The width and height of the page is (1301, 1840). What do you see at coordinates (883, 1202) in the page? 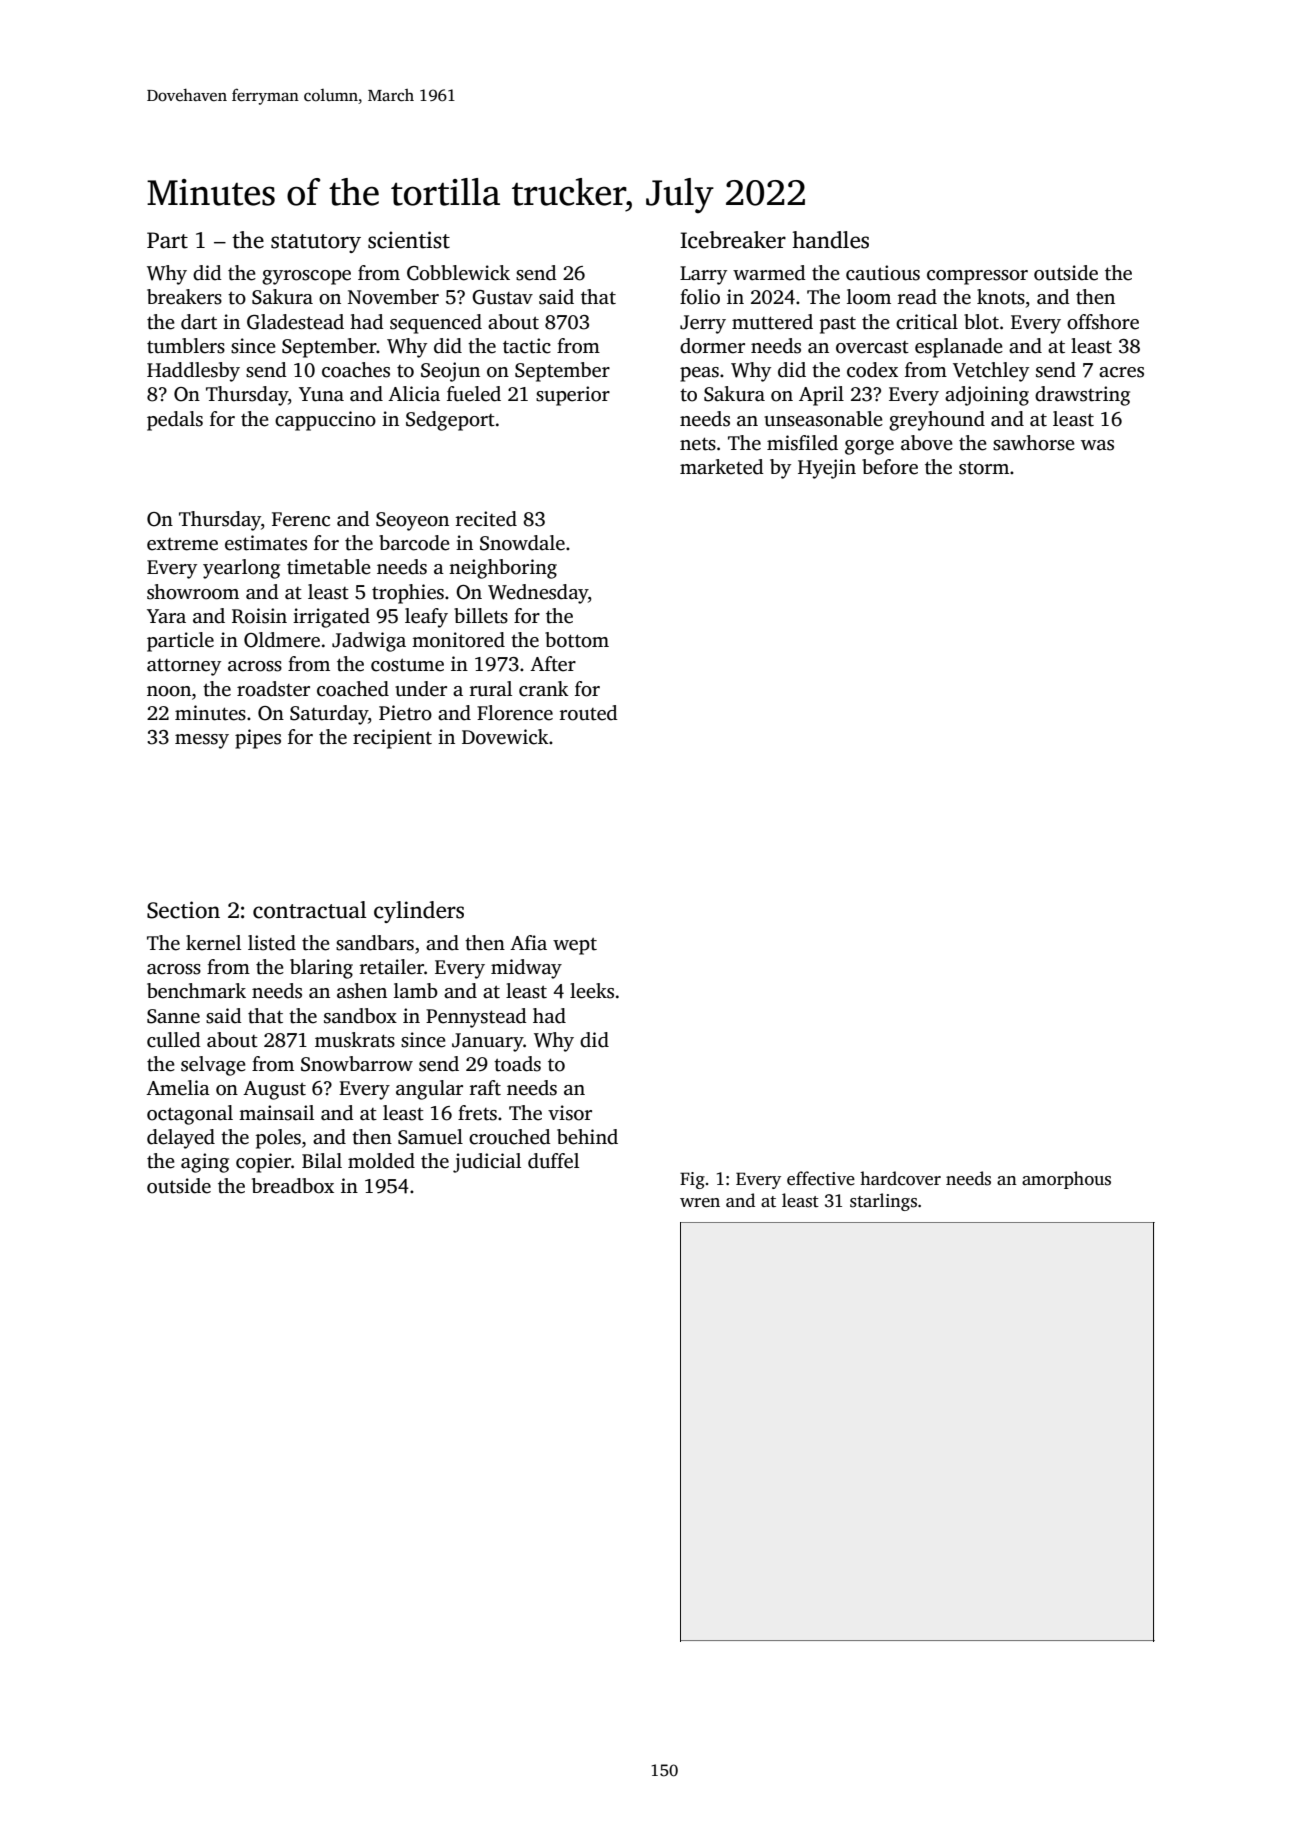
I see `starlings` at bounding box center [883, 1202].
